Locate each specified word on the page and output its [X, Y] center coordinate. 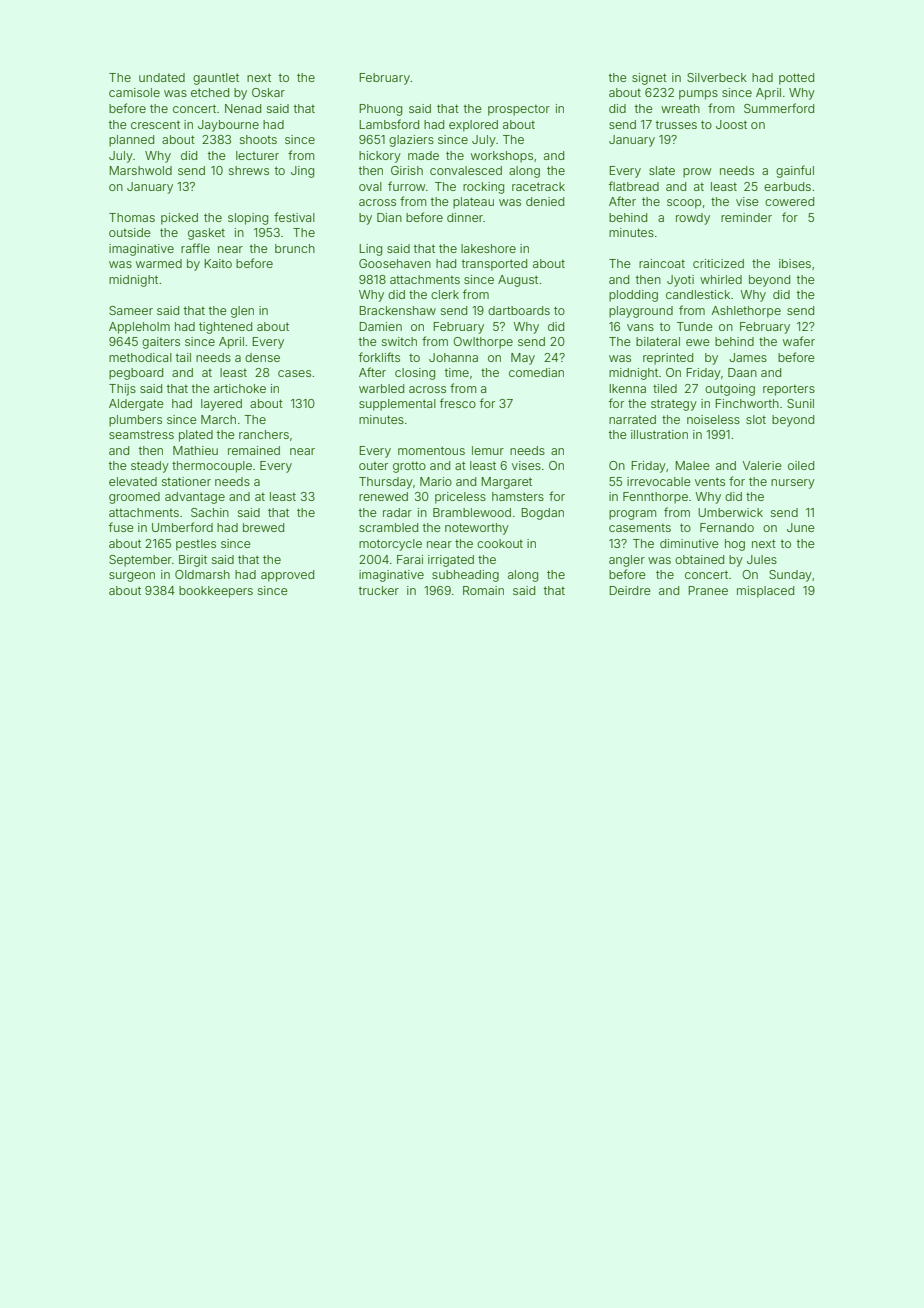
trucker [379, 590]
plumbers [135, 421]
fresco [458, 403]
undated [162, 77]
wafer [799, 341]
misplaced [765, 592]
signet [649, 79]
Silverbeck [717, 77]
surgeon [132, 577]
